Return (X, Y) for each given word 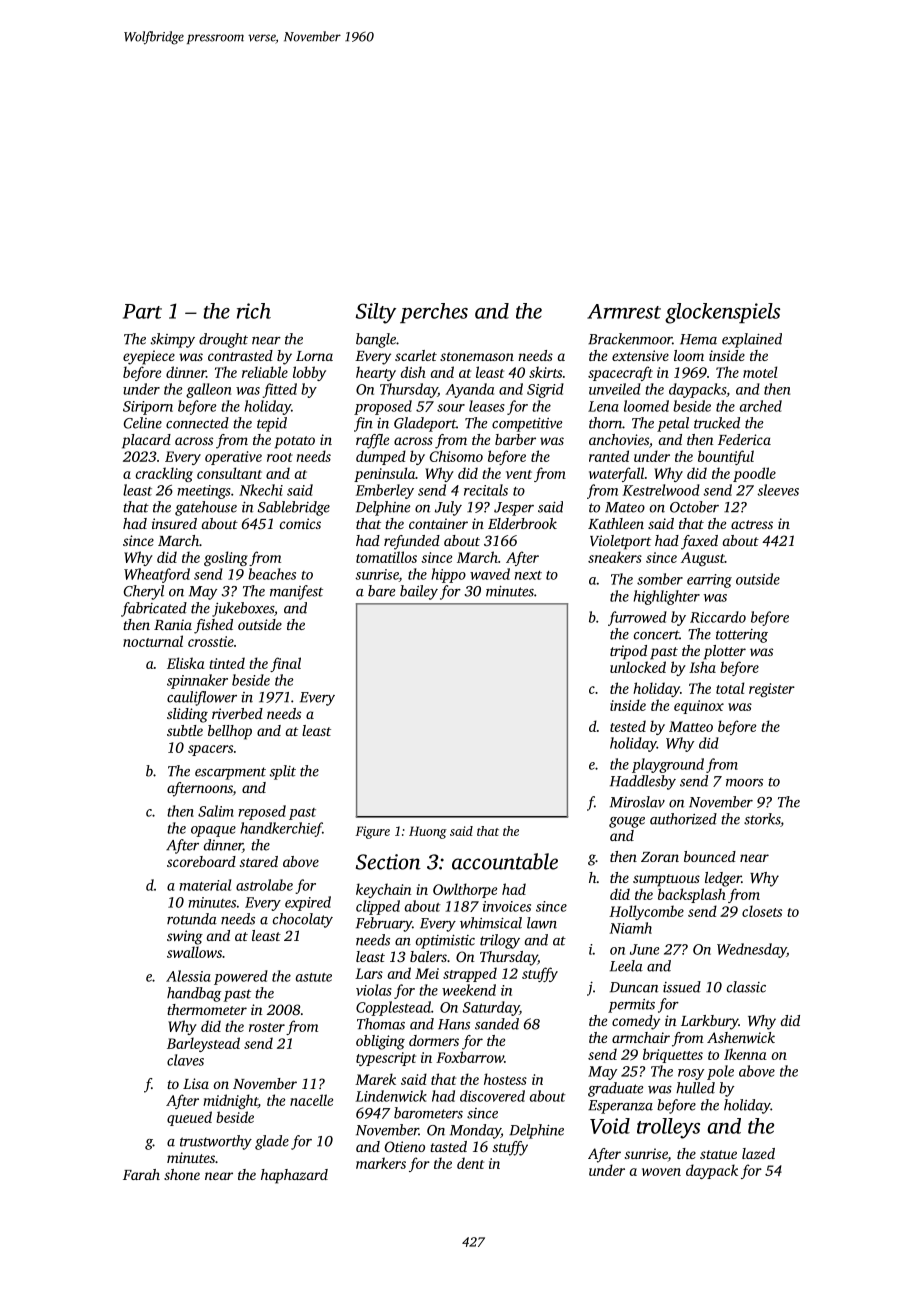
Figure (372, 832)
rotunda (192, 919)
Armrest (624, 311)
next (528, 575)
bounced (710, 856)
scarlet (416, 355)
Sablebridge (294, 508)
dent (470, 1163)
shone (182, 1174)
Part (142, 311)
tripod (628, 652)
